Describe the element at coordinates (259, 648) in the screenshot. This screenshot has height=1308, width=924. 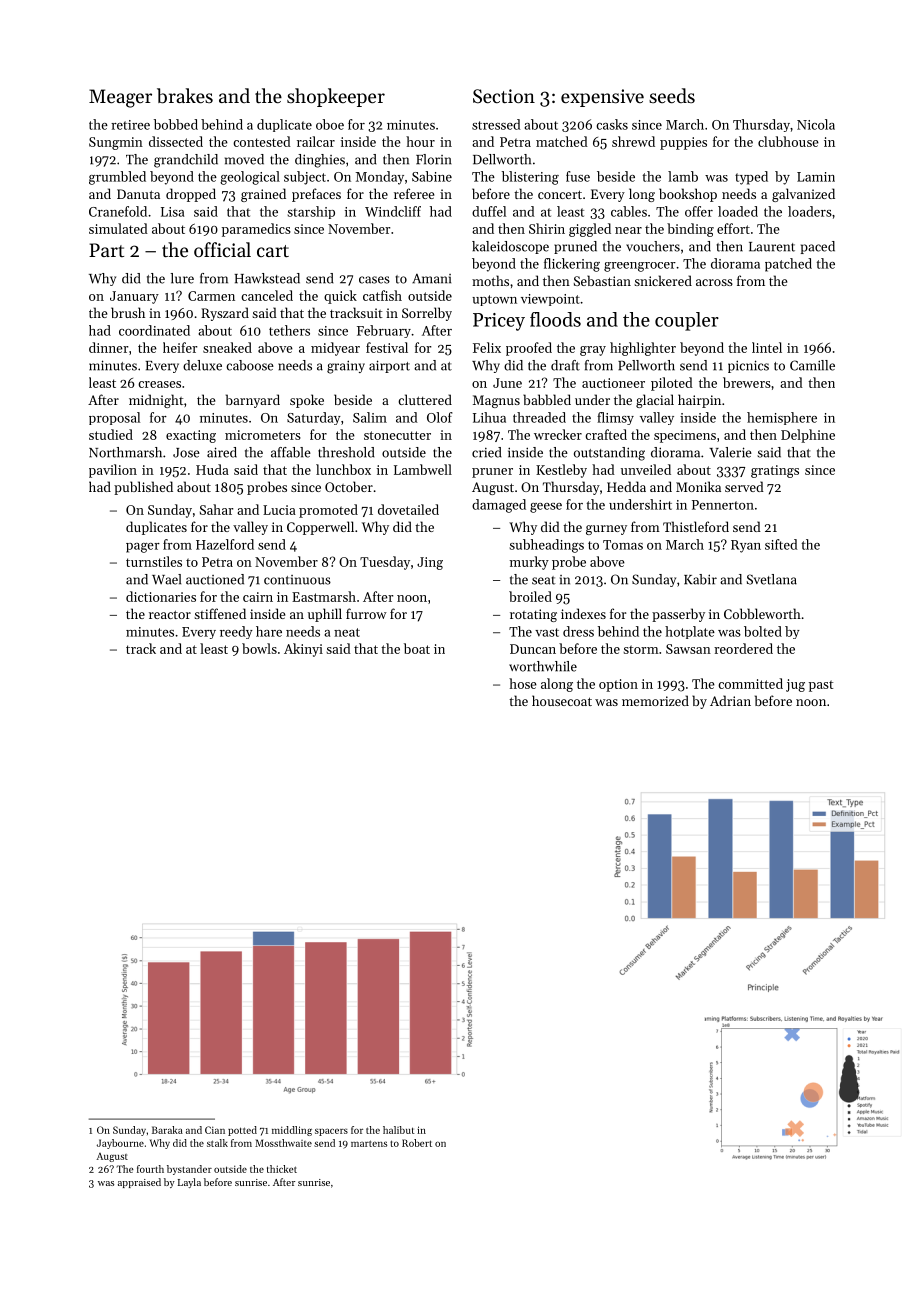
I see `bowls` at that location.
